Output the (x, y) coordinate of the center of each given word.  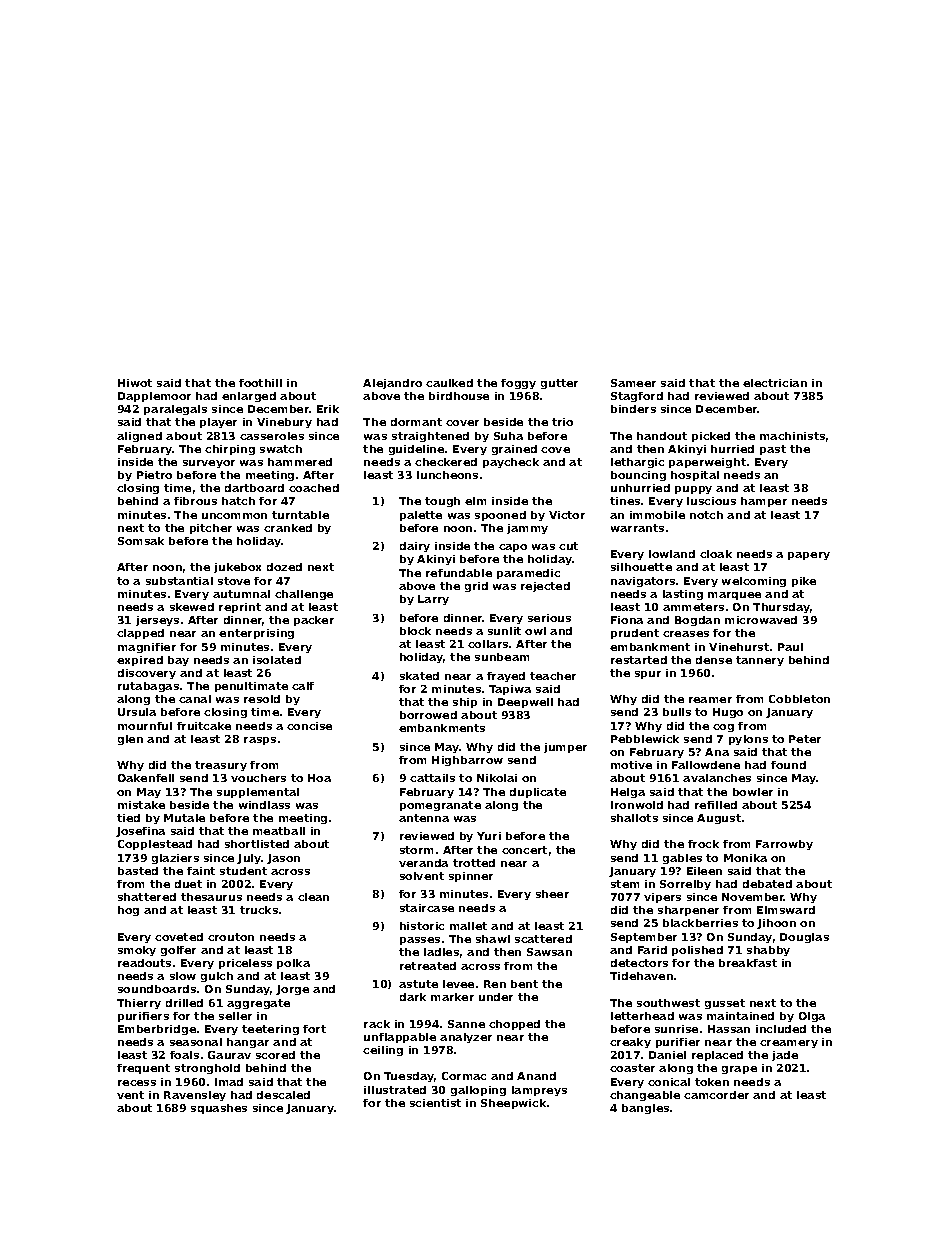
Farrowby (784, 845)
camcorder (716, 1095)
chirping (230, 450)
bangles (645, 1109)
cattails (432, 778)
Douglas (804, 938)
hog (128, 911)
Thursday (781, 608)
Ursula (137, 712)
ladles (441, 952)
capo (513, 548)
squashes (219, 1109)
